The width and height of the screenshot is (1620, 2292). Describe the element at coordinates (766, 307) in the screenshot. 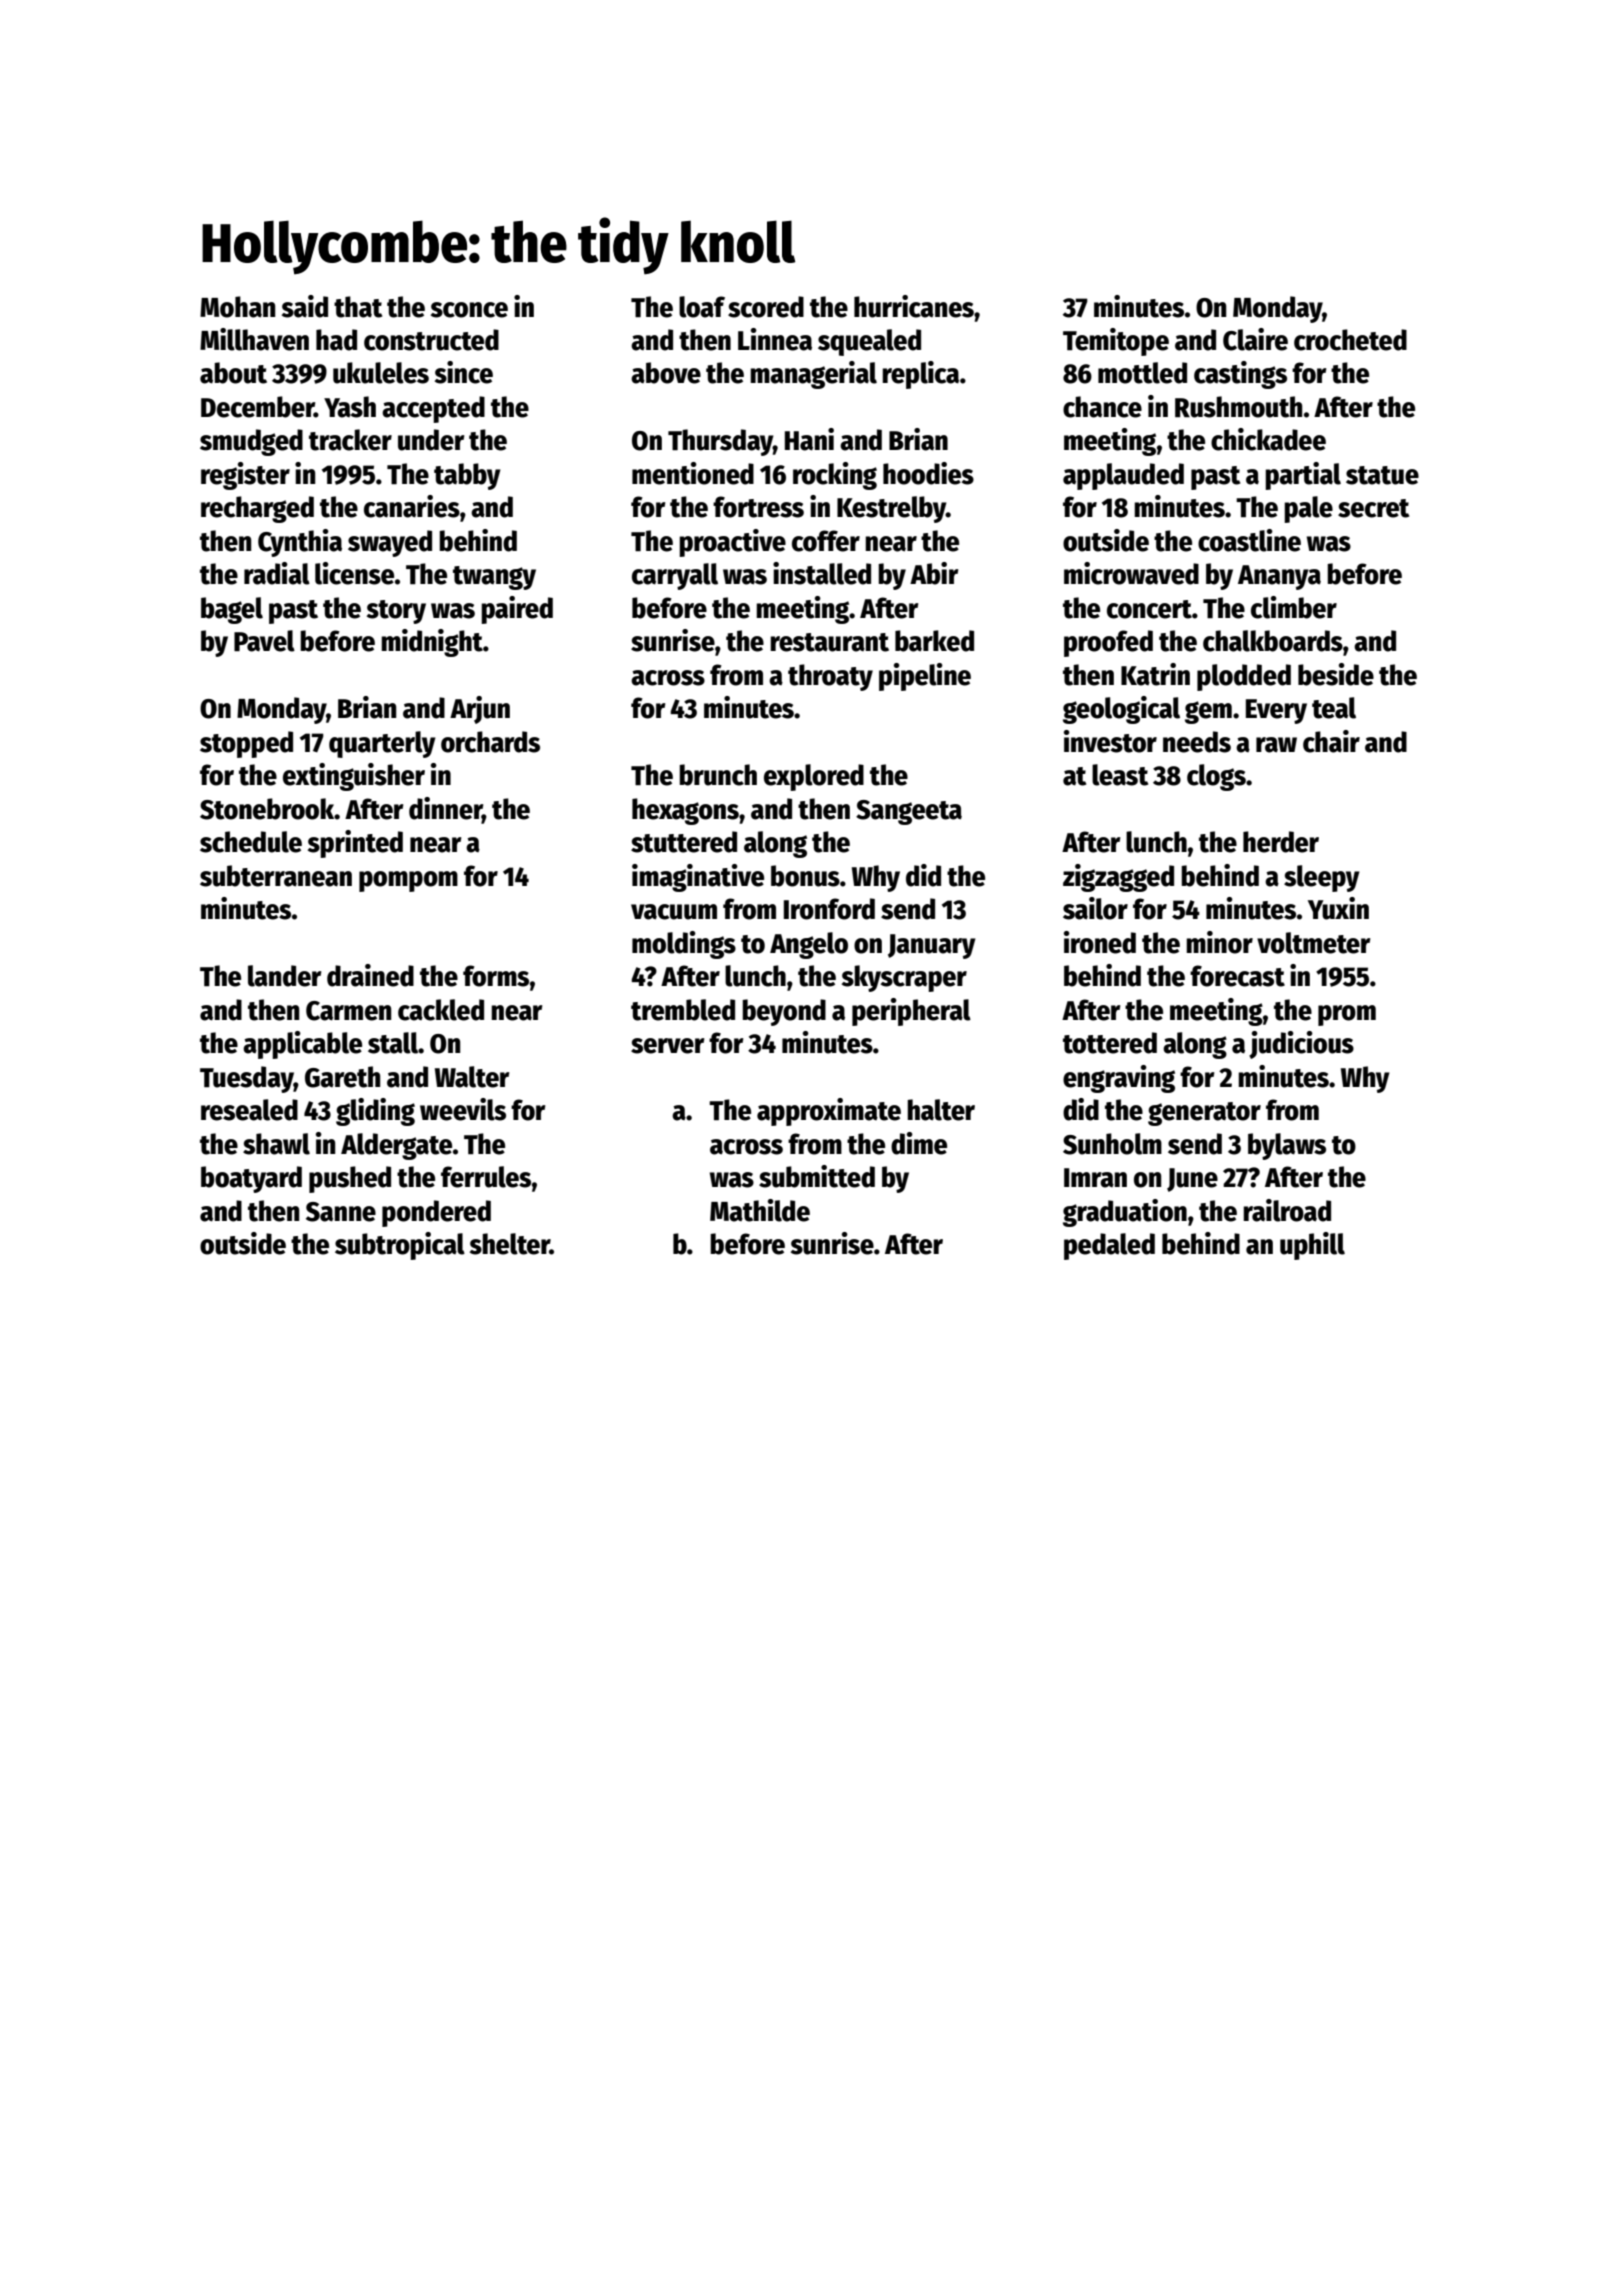

I see `scored` at that location.
